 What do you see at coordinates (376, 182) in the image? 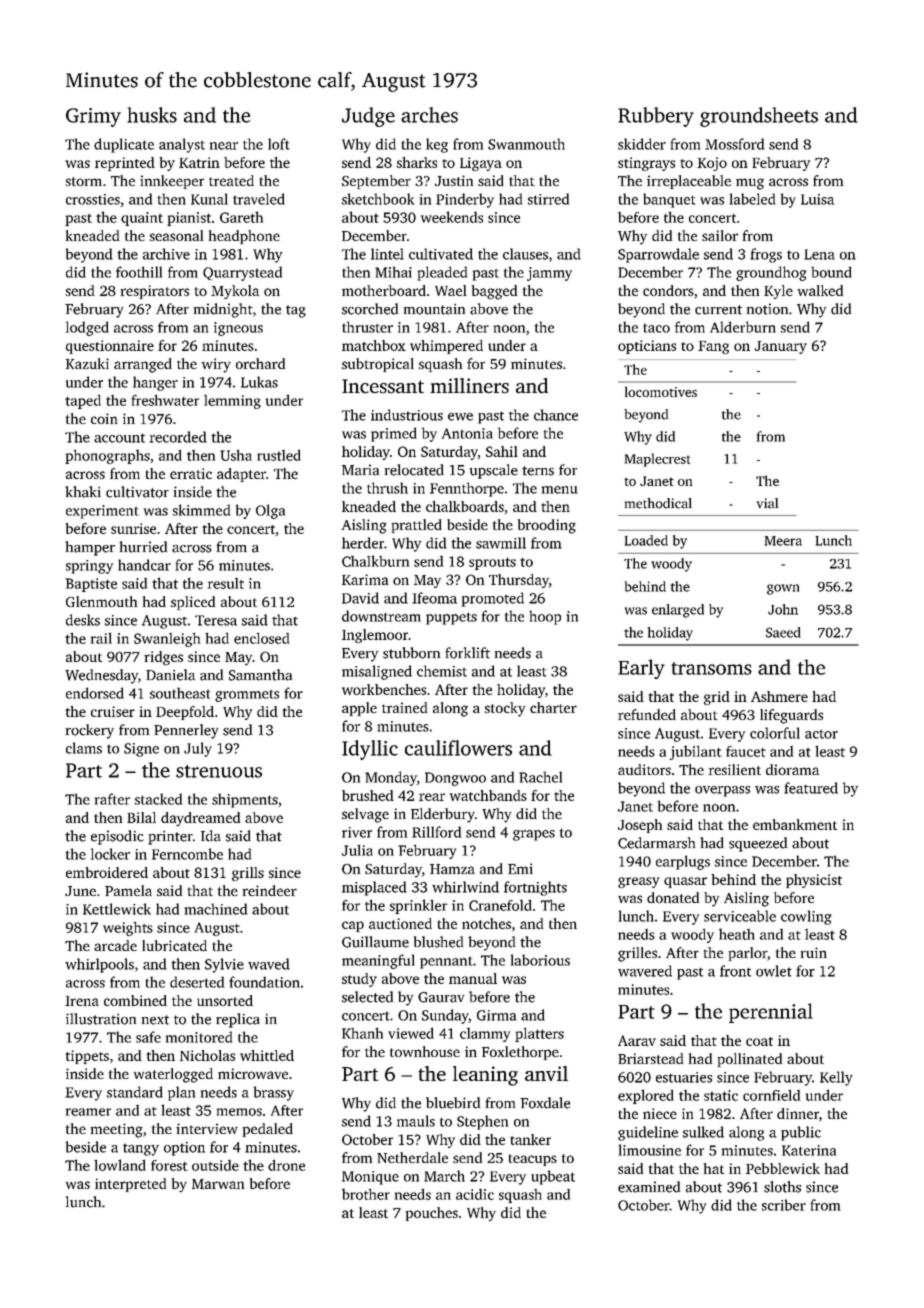
I see `September` at bounding box center [376, 182].
